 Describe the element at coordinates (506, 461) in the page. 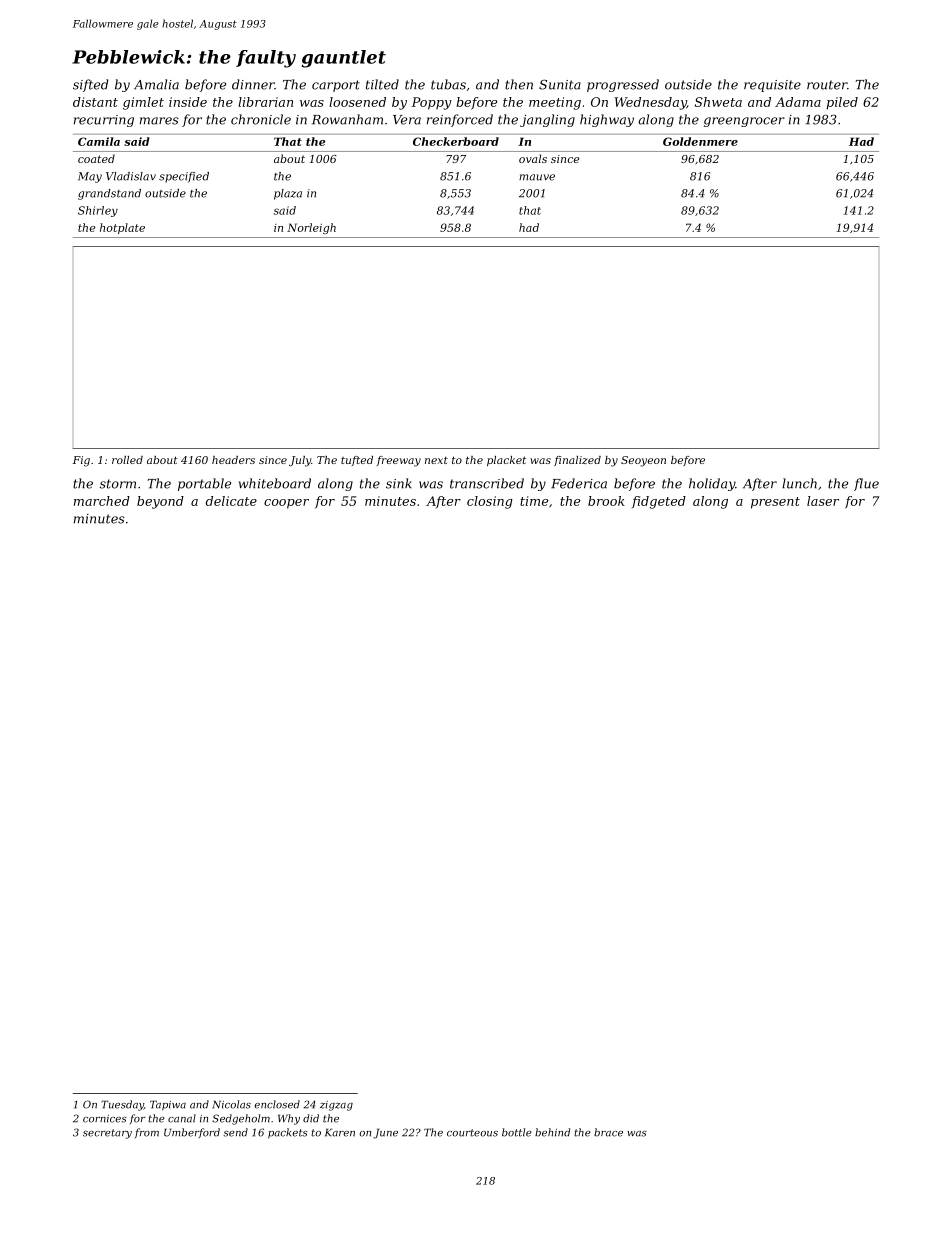

I see `placket` at that location.
